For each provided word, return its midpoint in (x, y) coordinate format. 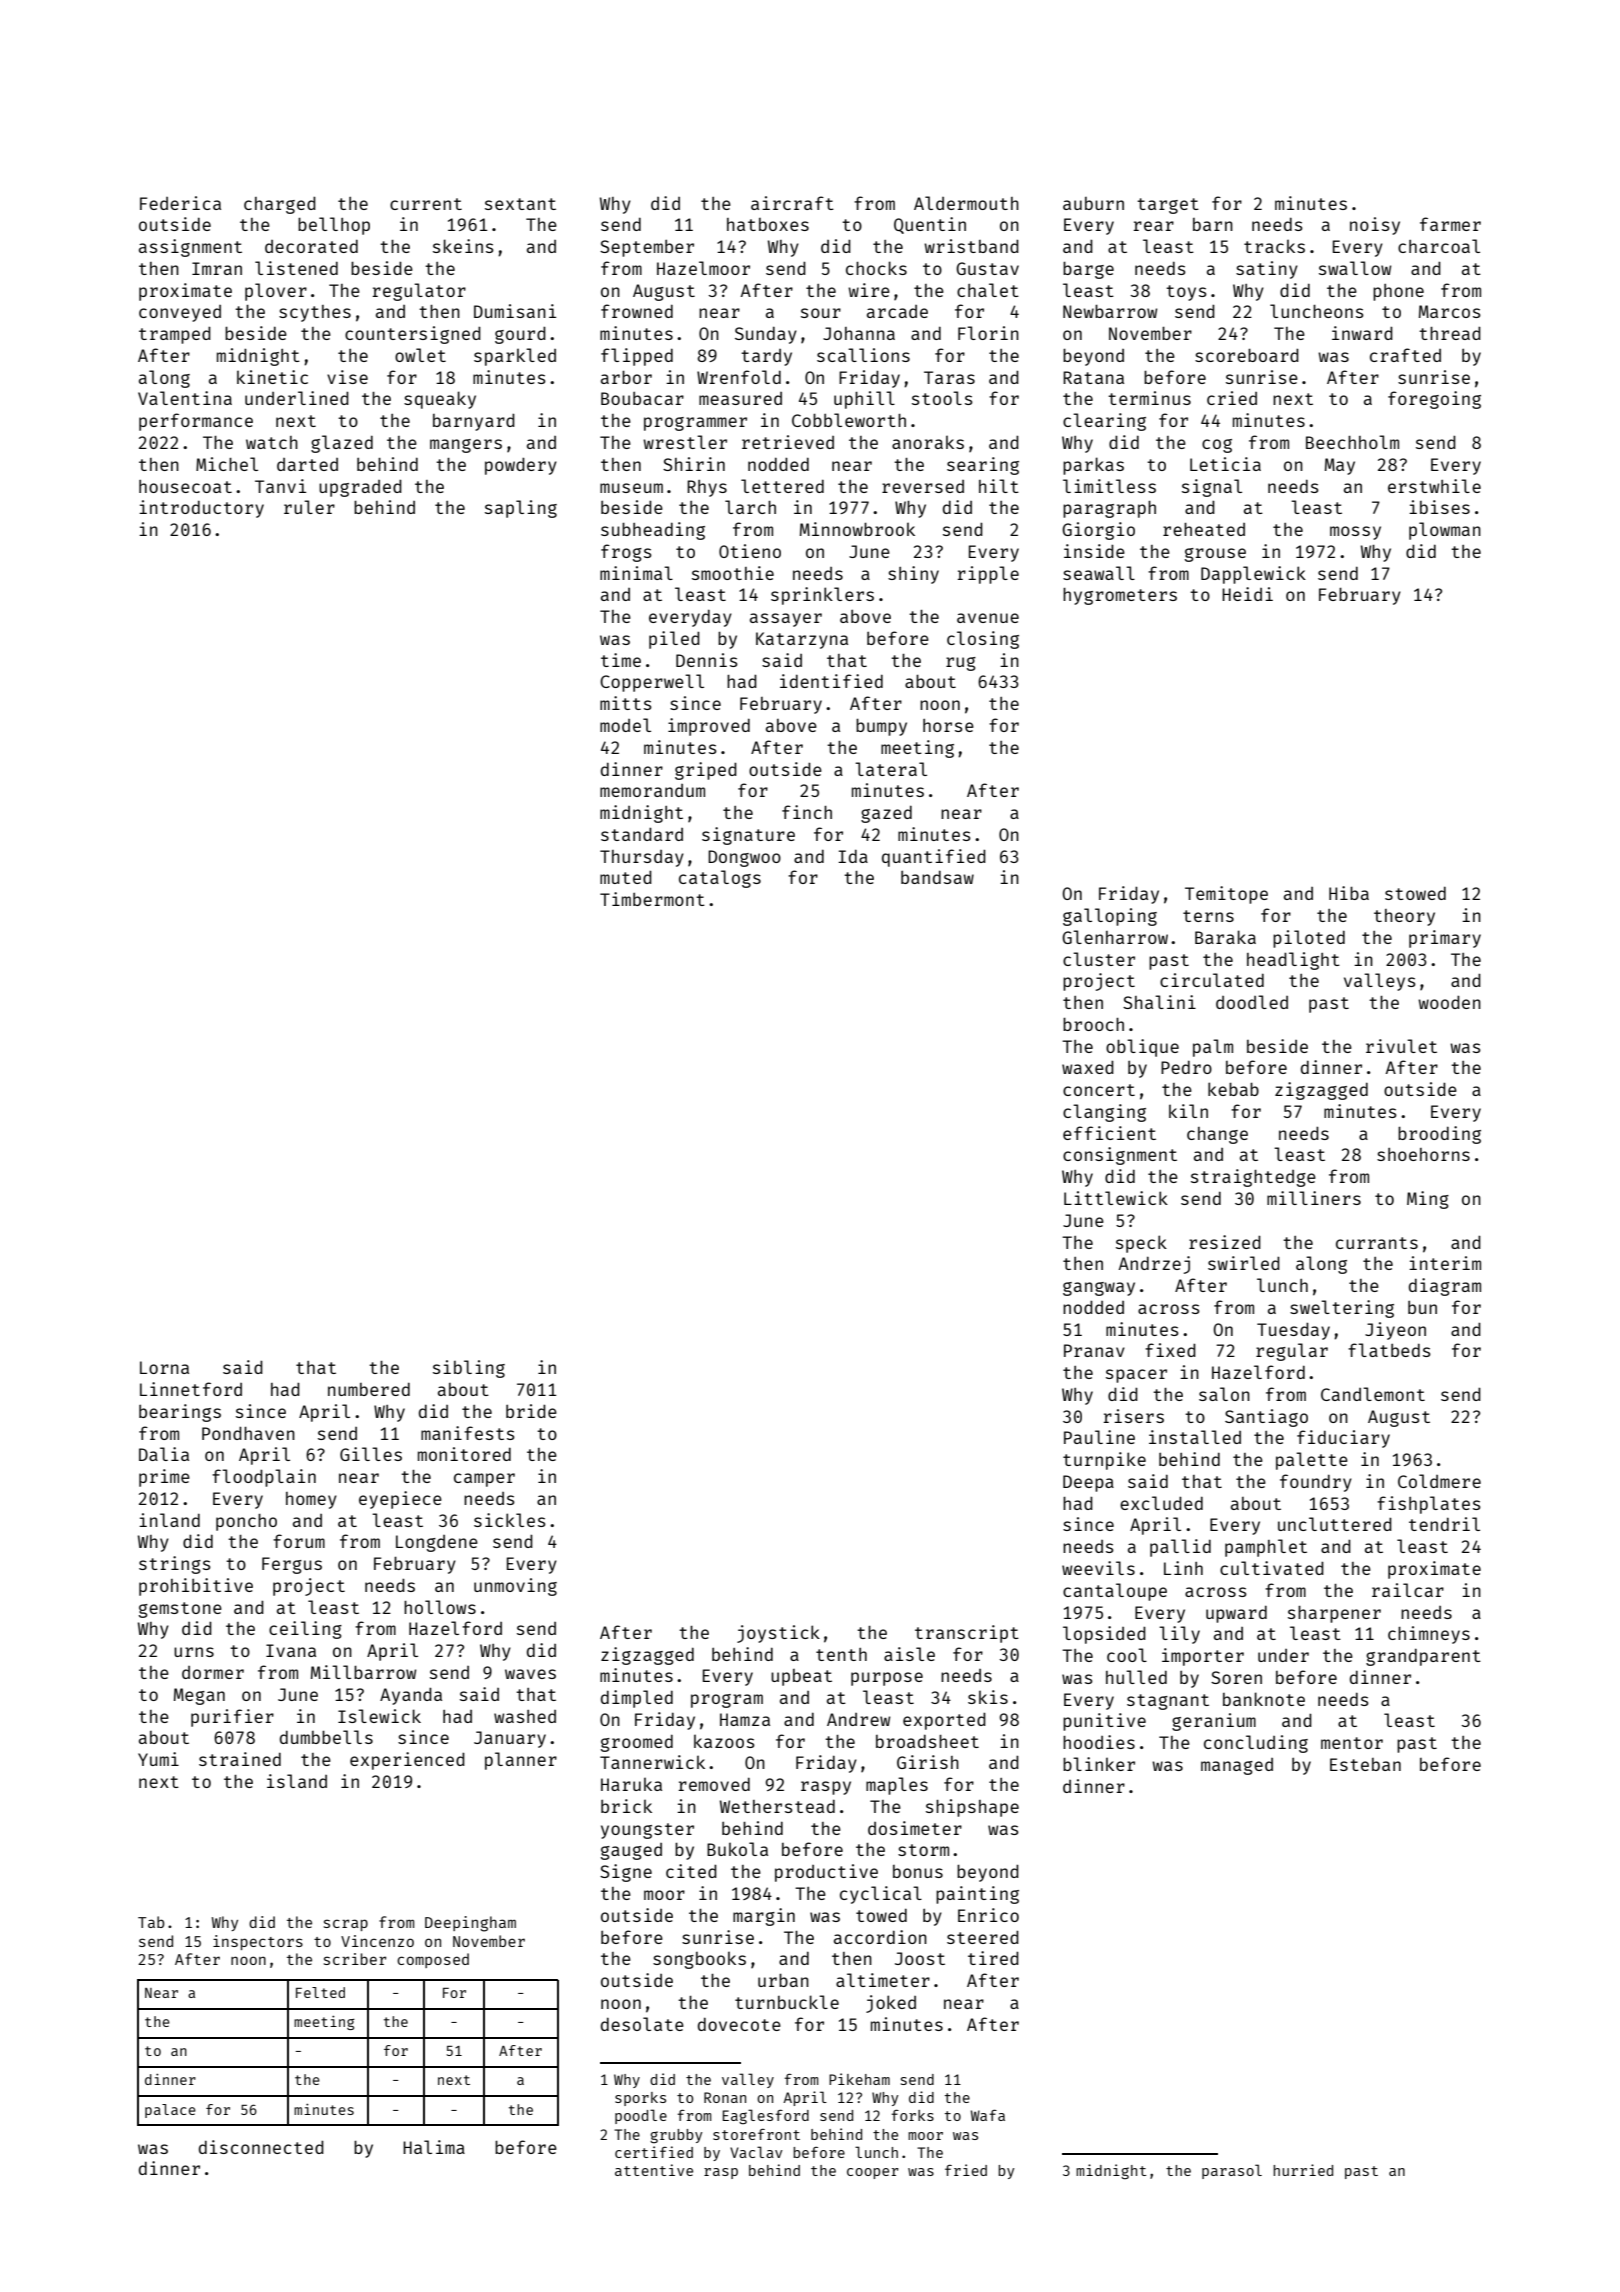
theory (1404, 917)
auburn (1093, 203)
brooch (1093, 1024)
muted (626, 877)
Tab (151, 1922)
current (426, 204)
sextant (520, 204)
